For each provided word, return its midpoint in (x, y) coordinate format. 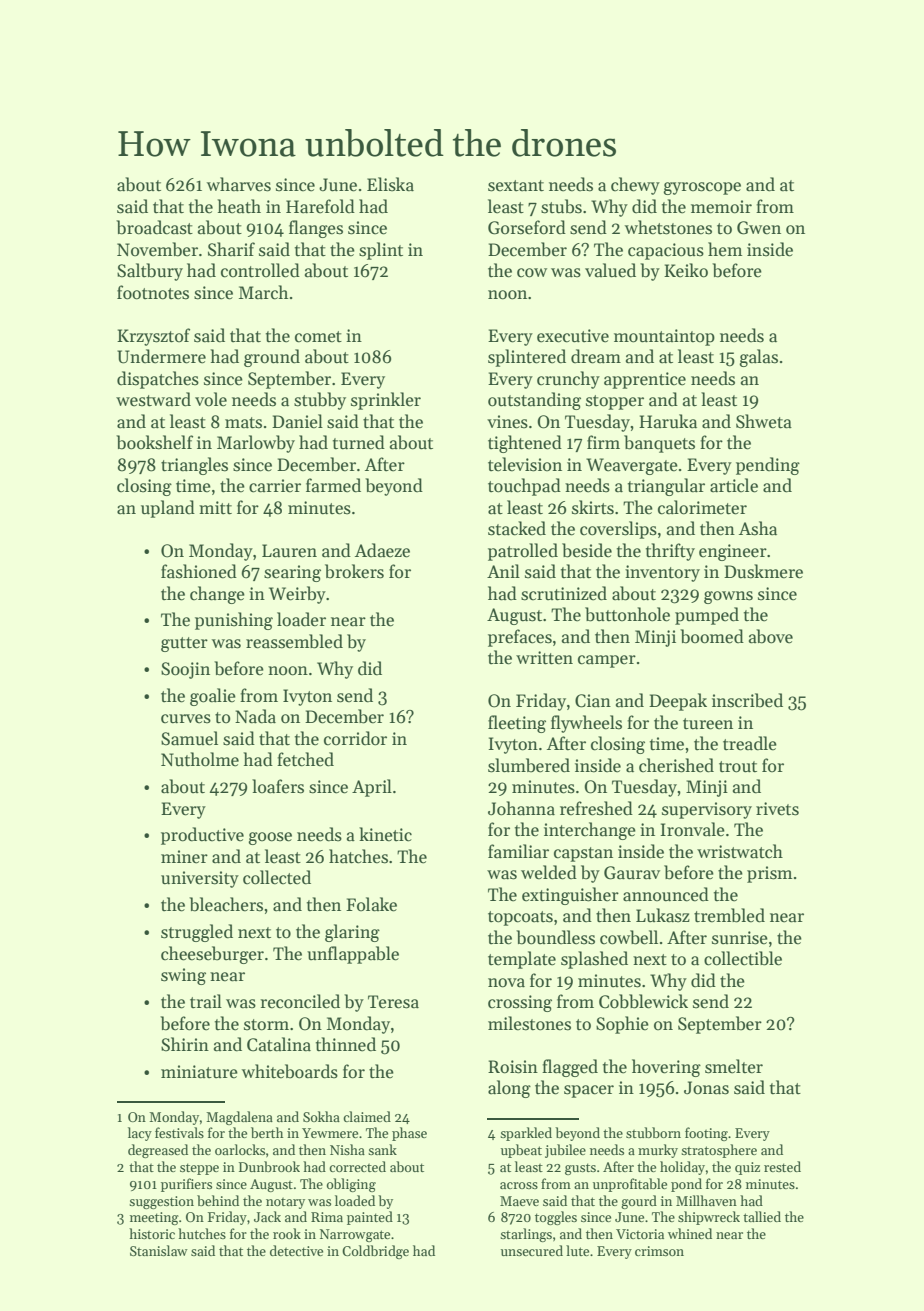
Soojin (185, 670)
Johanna (521, 808)
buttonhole (627, 614)
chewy (635, 186)
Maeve (519, 1201)
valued (610, 270)
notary (285, 1203)
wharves (239, 184)
